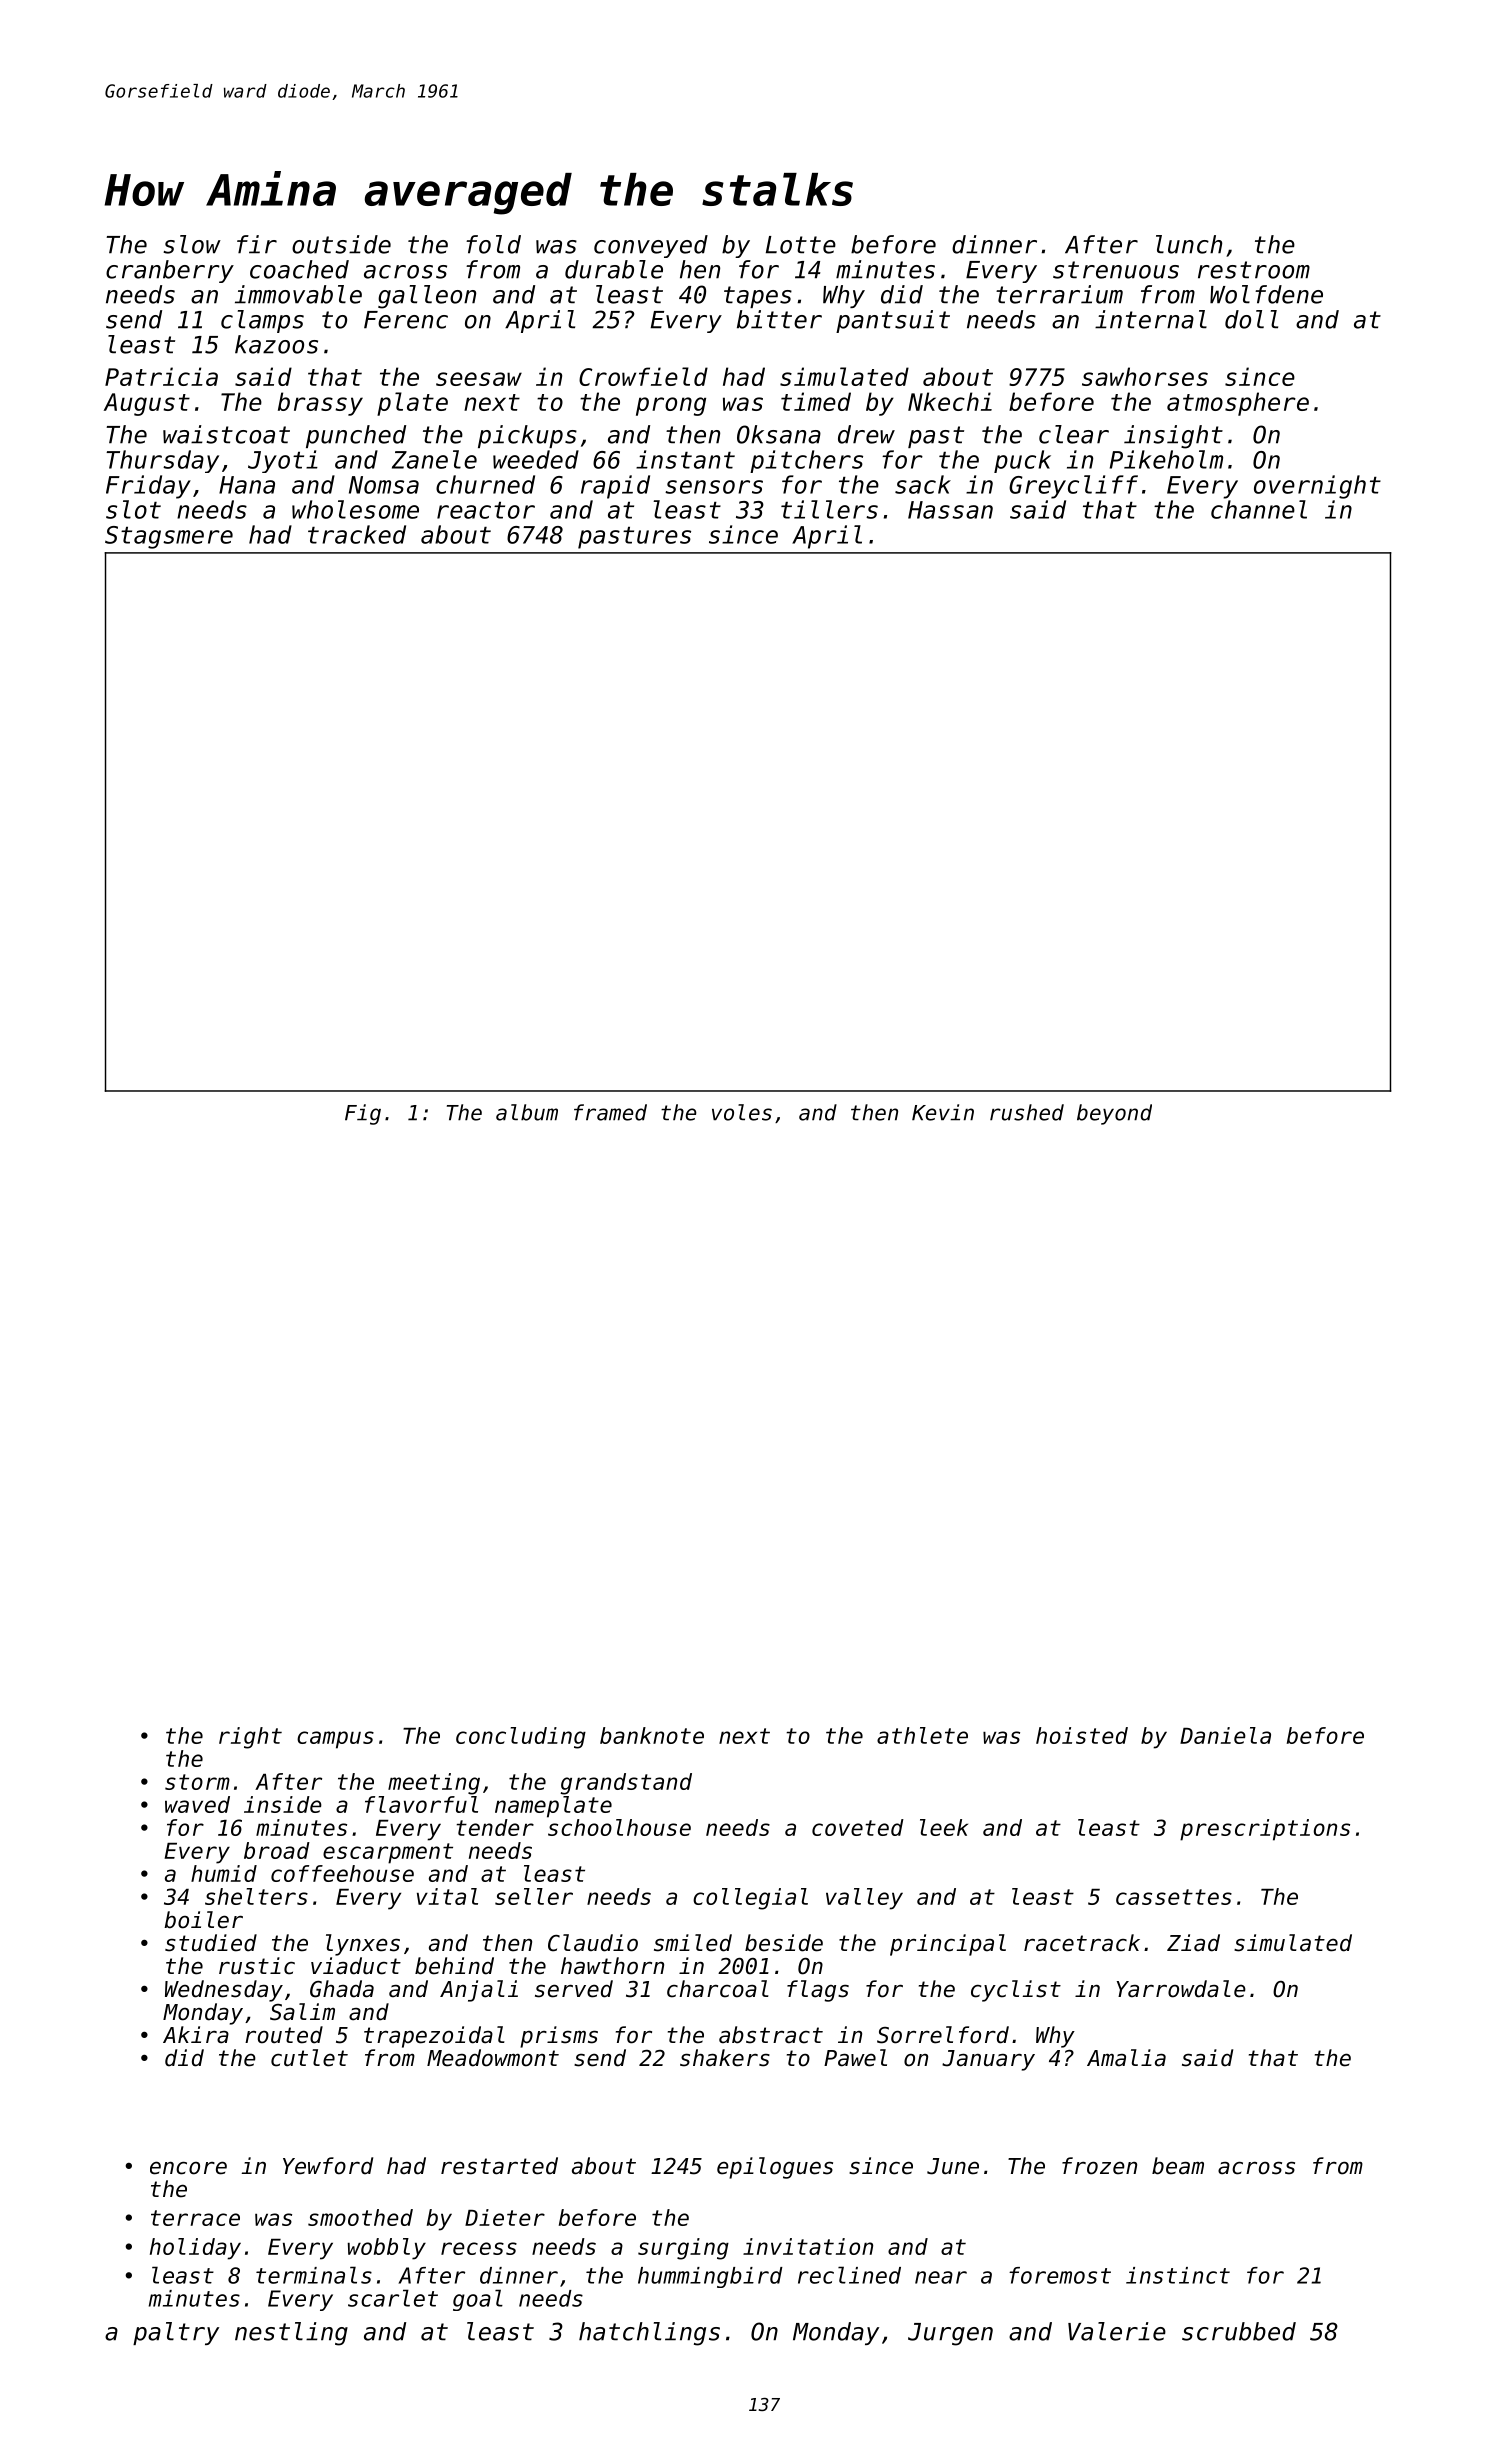 The image size is (1496, 2464). Describe the element at coordinates (649, 2334) in the screenshot. I see `hatchlings` at that location.
